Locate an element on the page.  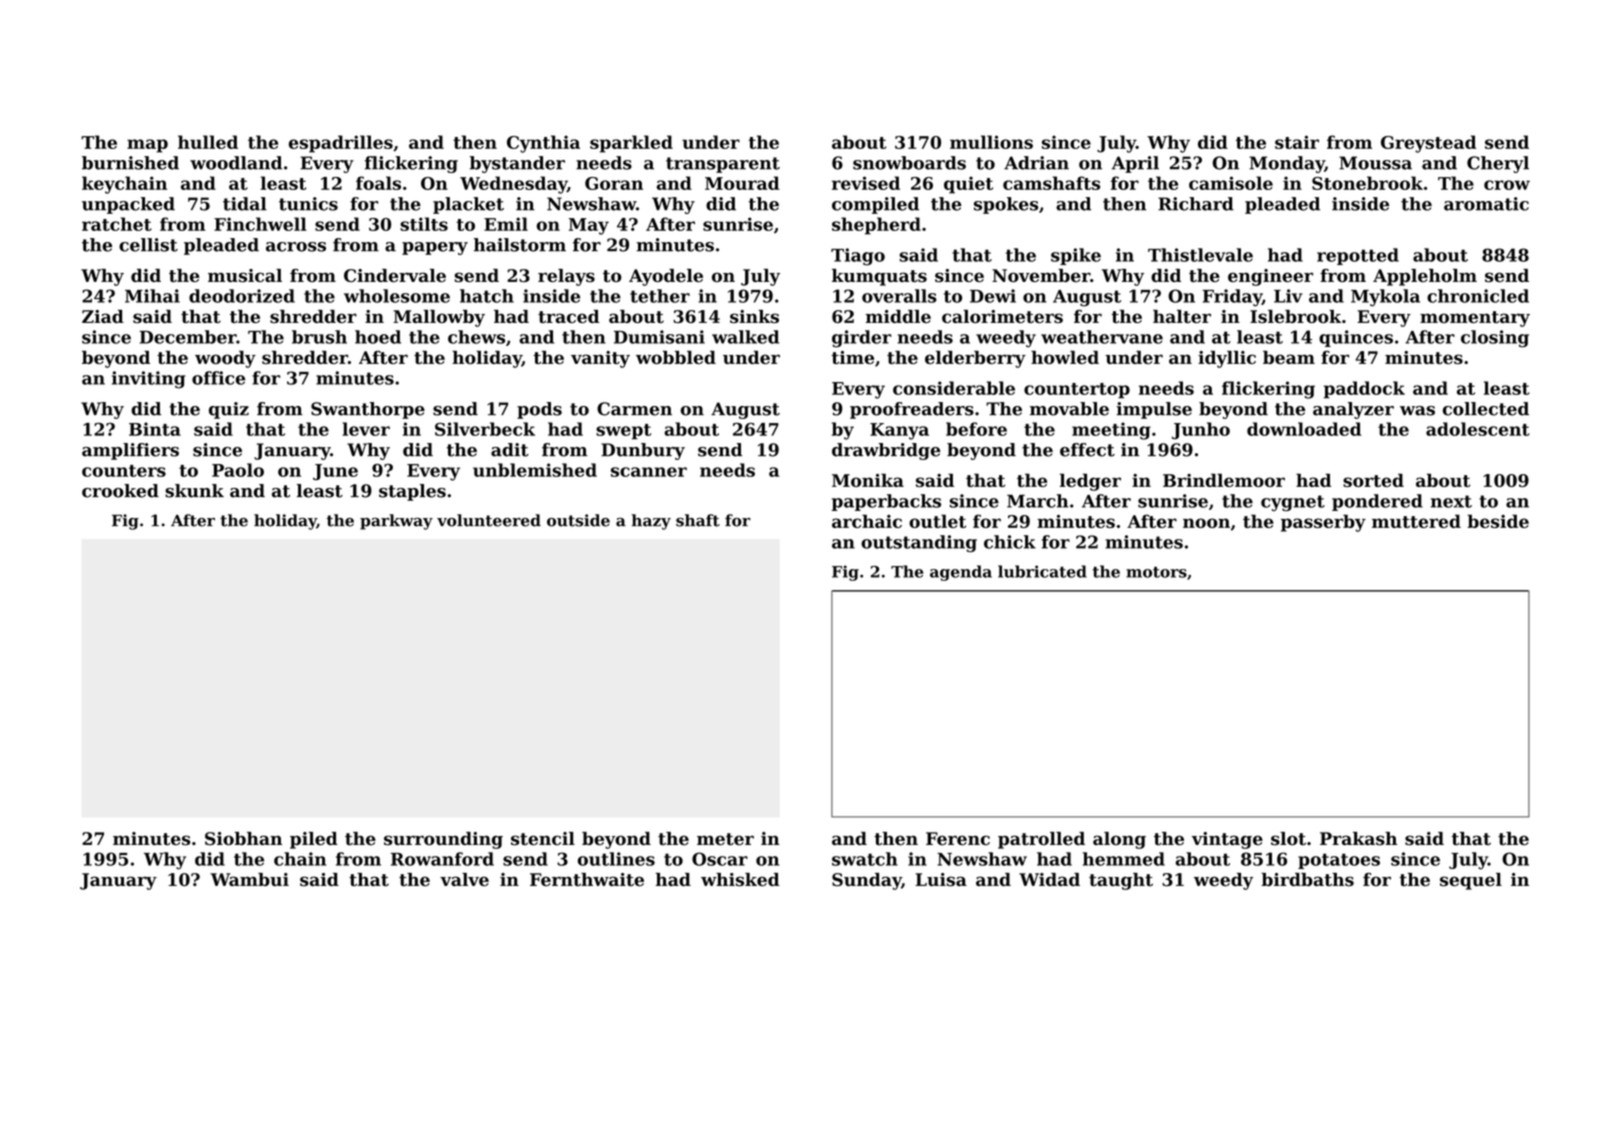
drawbridge is located at coordinates (886, 451).
